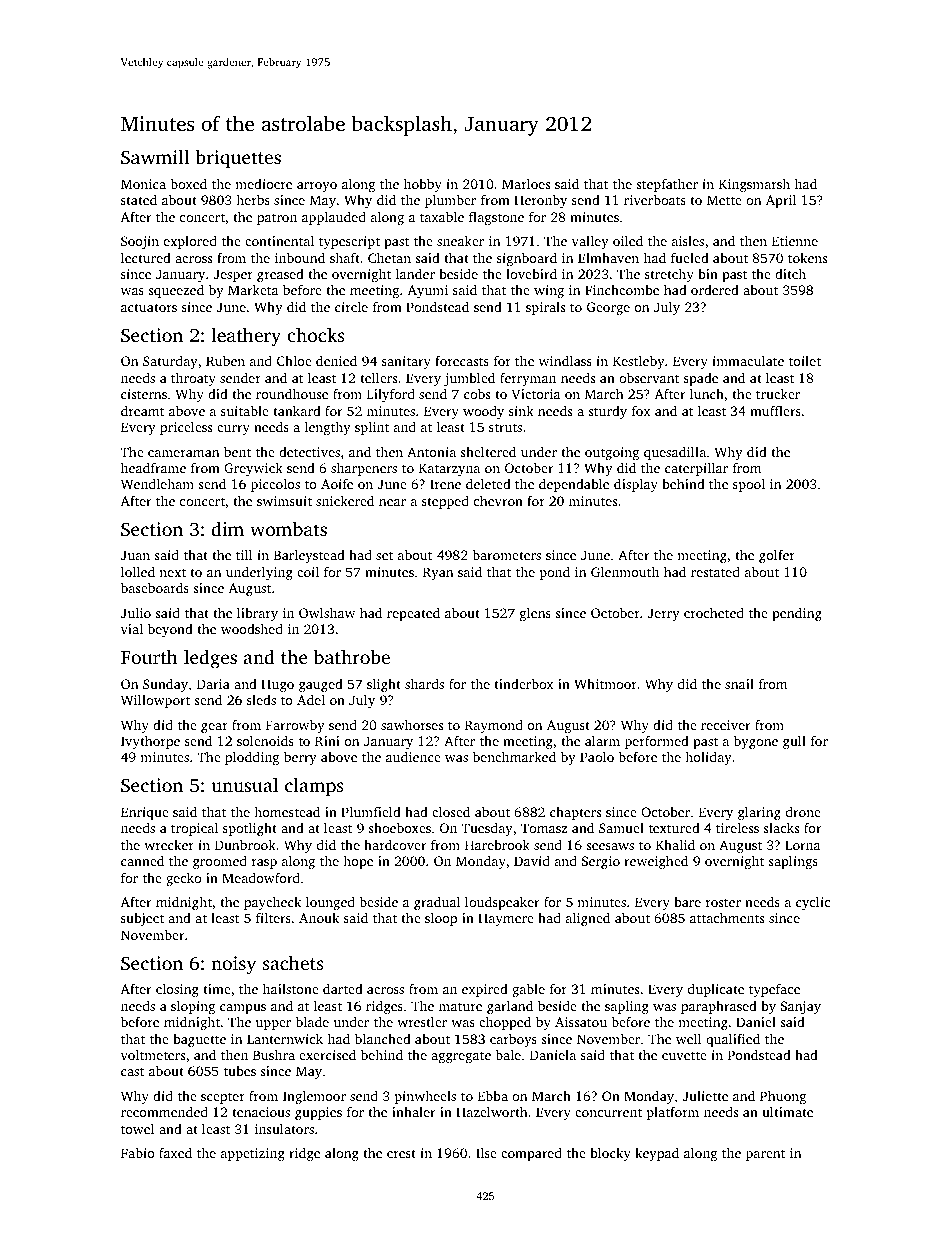 The width and height of the screenshot is (952, 1233). I want to click on Sawmill, so click(155, 157).
